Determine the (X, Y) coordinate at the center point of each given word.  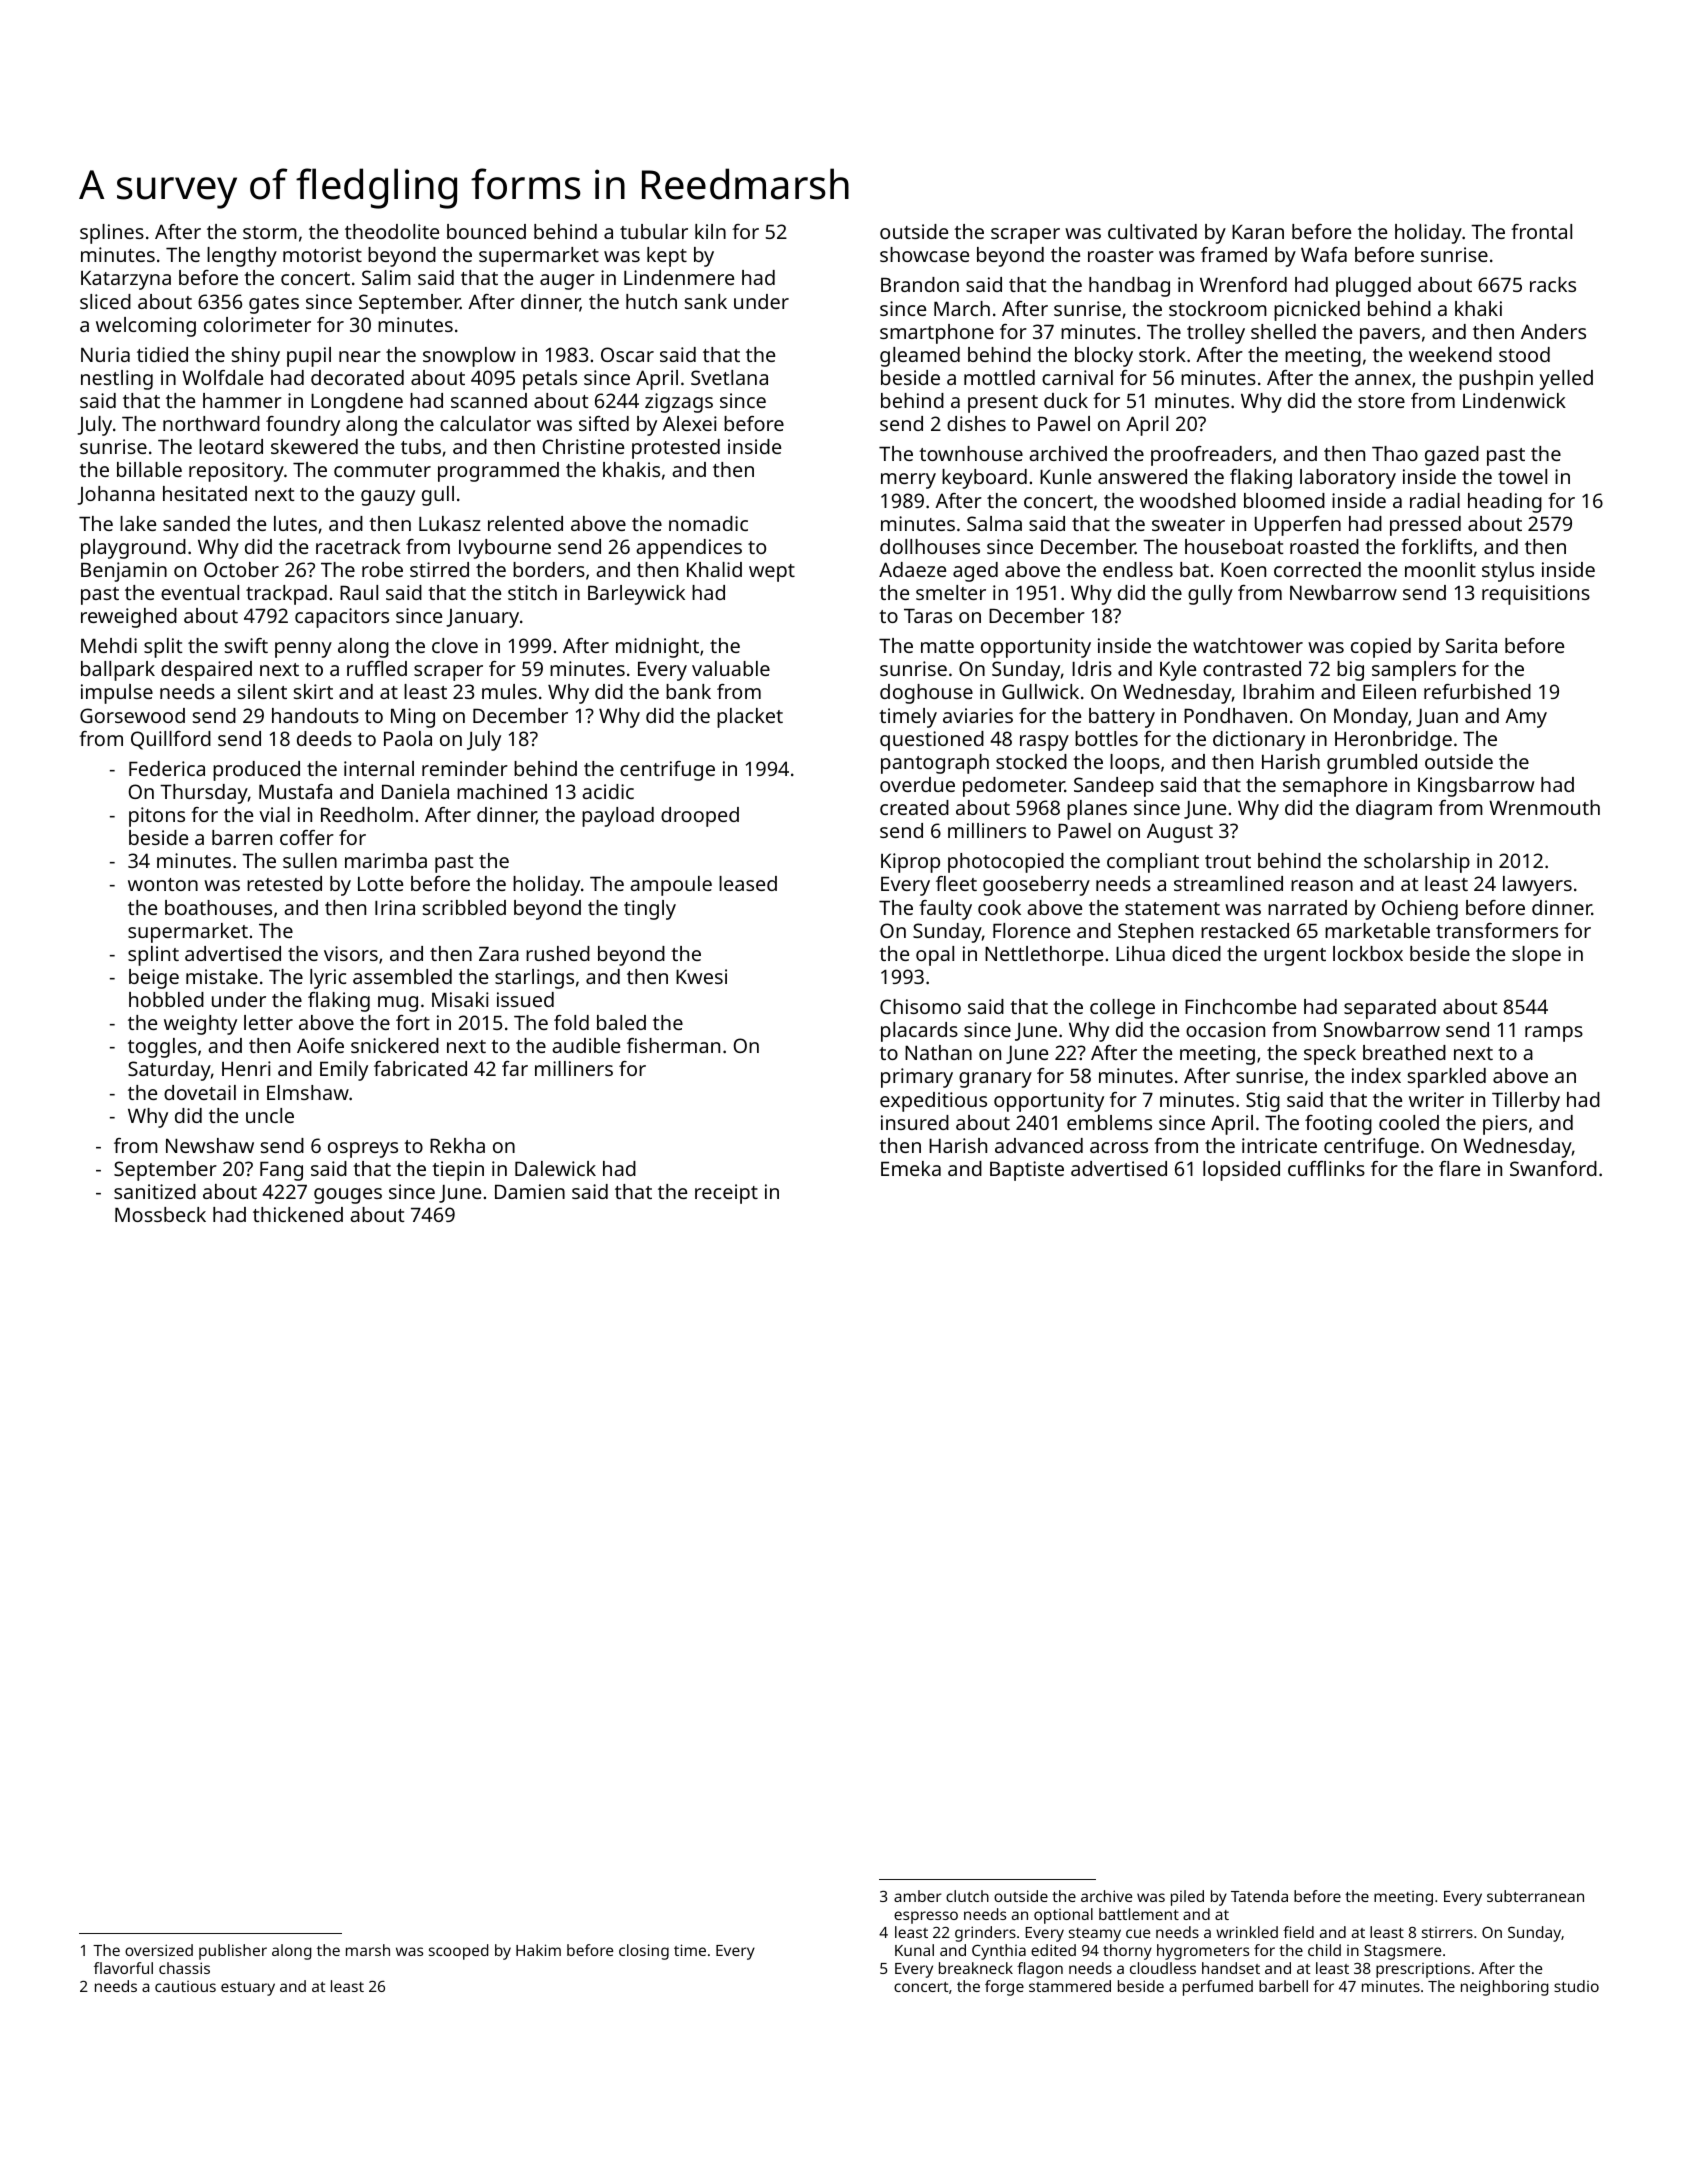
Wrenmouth (1544, 807)
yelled (1566, 380)
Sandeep (1114, 787)
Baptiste (1027, 1171)
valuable (731, 668)
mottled (999, 377)
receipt (726, 1194)
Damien (530, 1191)
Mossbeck (160, 1214)
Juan (1437, 718)
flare (1459, 1168)
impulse (117, 694)
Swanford (1553, 1168)
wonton (163, 884)
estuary (248, 1989)
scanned (489, 400)
